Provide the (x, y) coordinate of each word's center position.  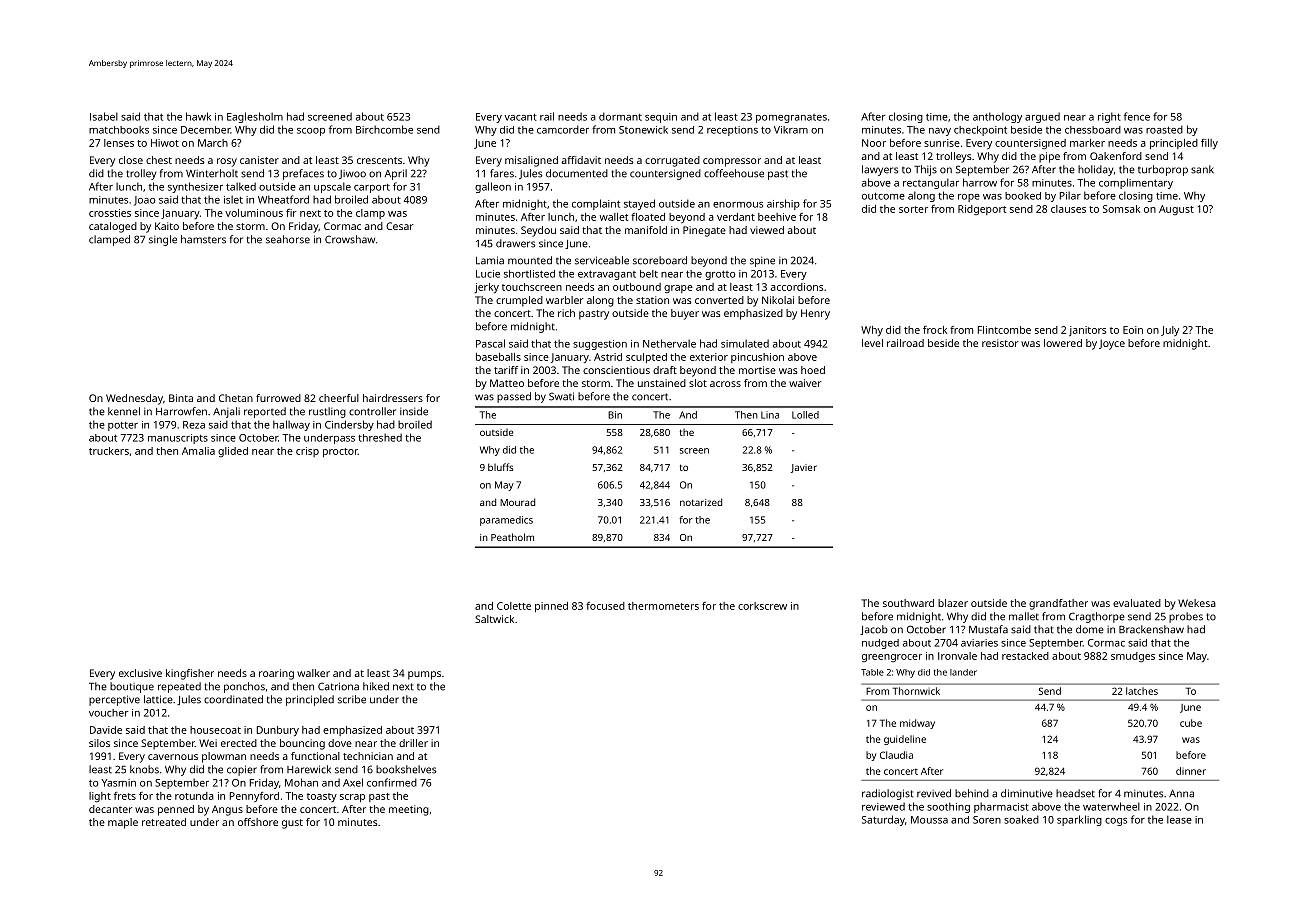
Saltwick (494, 619)
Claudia (896, 755)
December (206, 130)
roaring (276, 674)
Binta (181, 398)
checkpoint (980, 131)
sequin (661, 118)
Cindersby (349, 425)
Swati (561, 396)
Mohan (301, 782)
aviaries (979, 643)
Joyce (1112, 344)
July (1170, 331)
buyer (685, 314)
